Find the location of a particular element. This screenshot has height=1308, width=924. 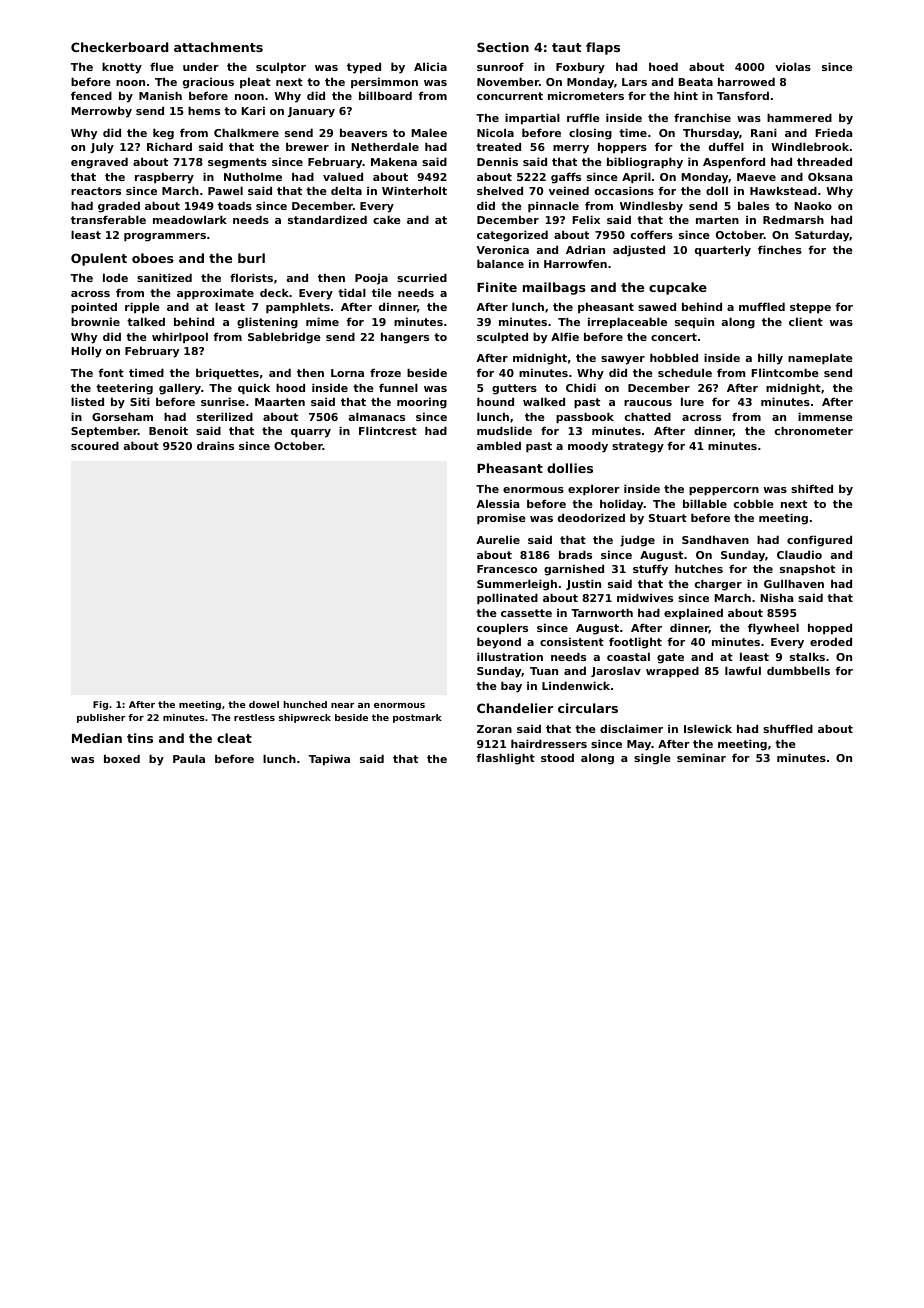

attachments is located at coordinates (218, 47).
